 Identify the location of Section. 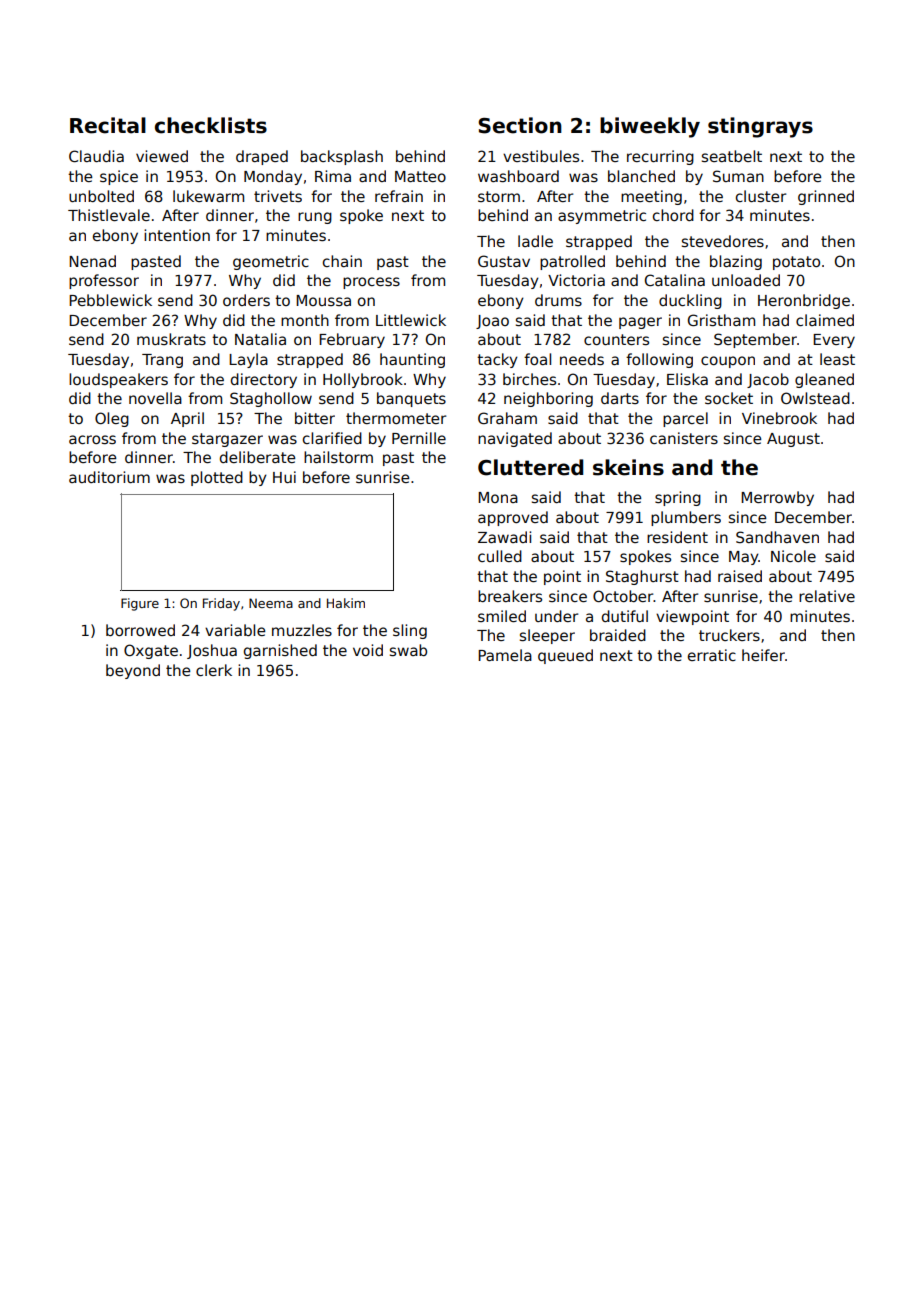
(520, 125).
